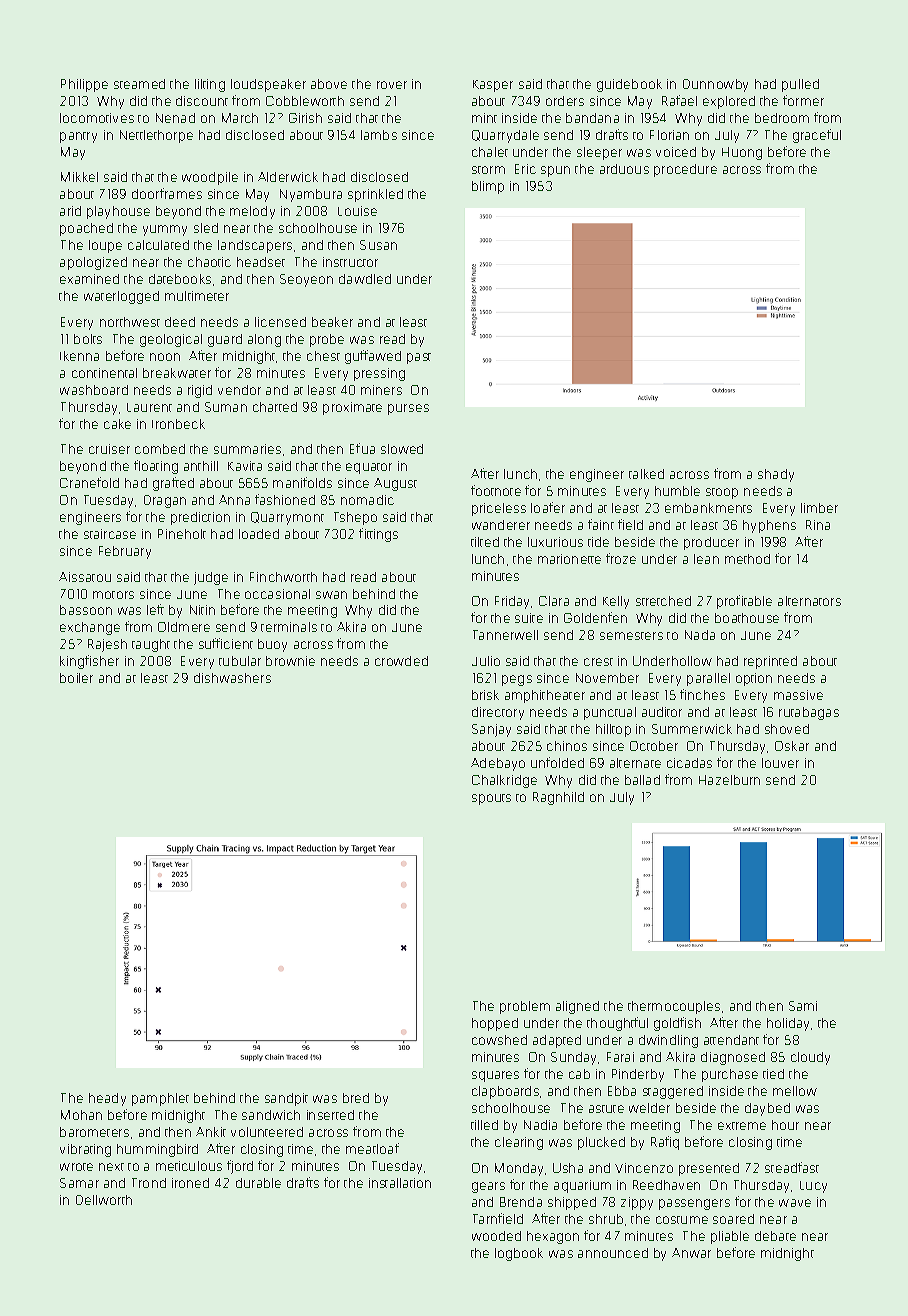  What do you see at coordinates (355, 518) in the page?
I see `Tshepo` at bounding box center [355, 518].
